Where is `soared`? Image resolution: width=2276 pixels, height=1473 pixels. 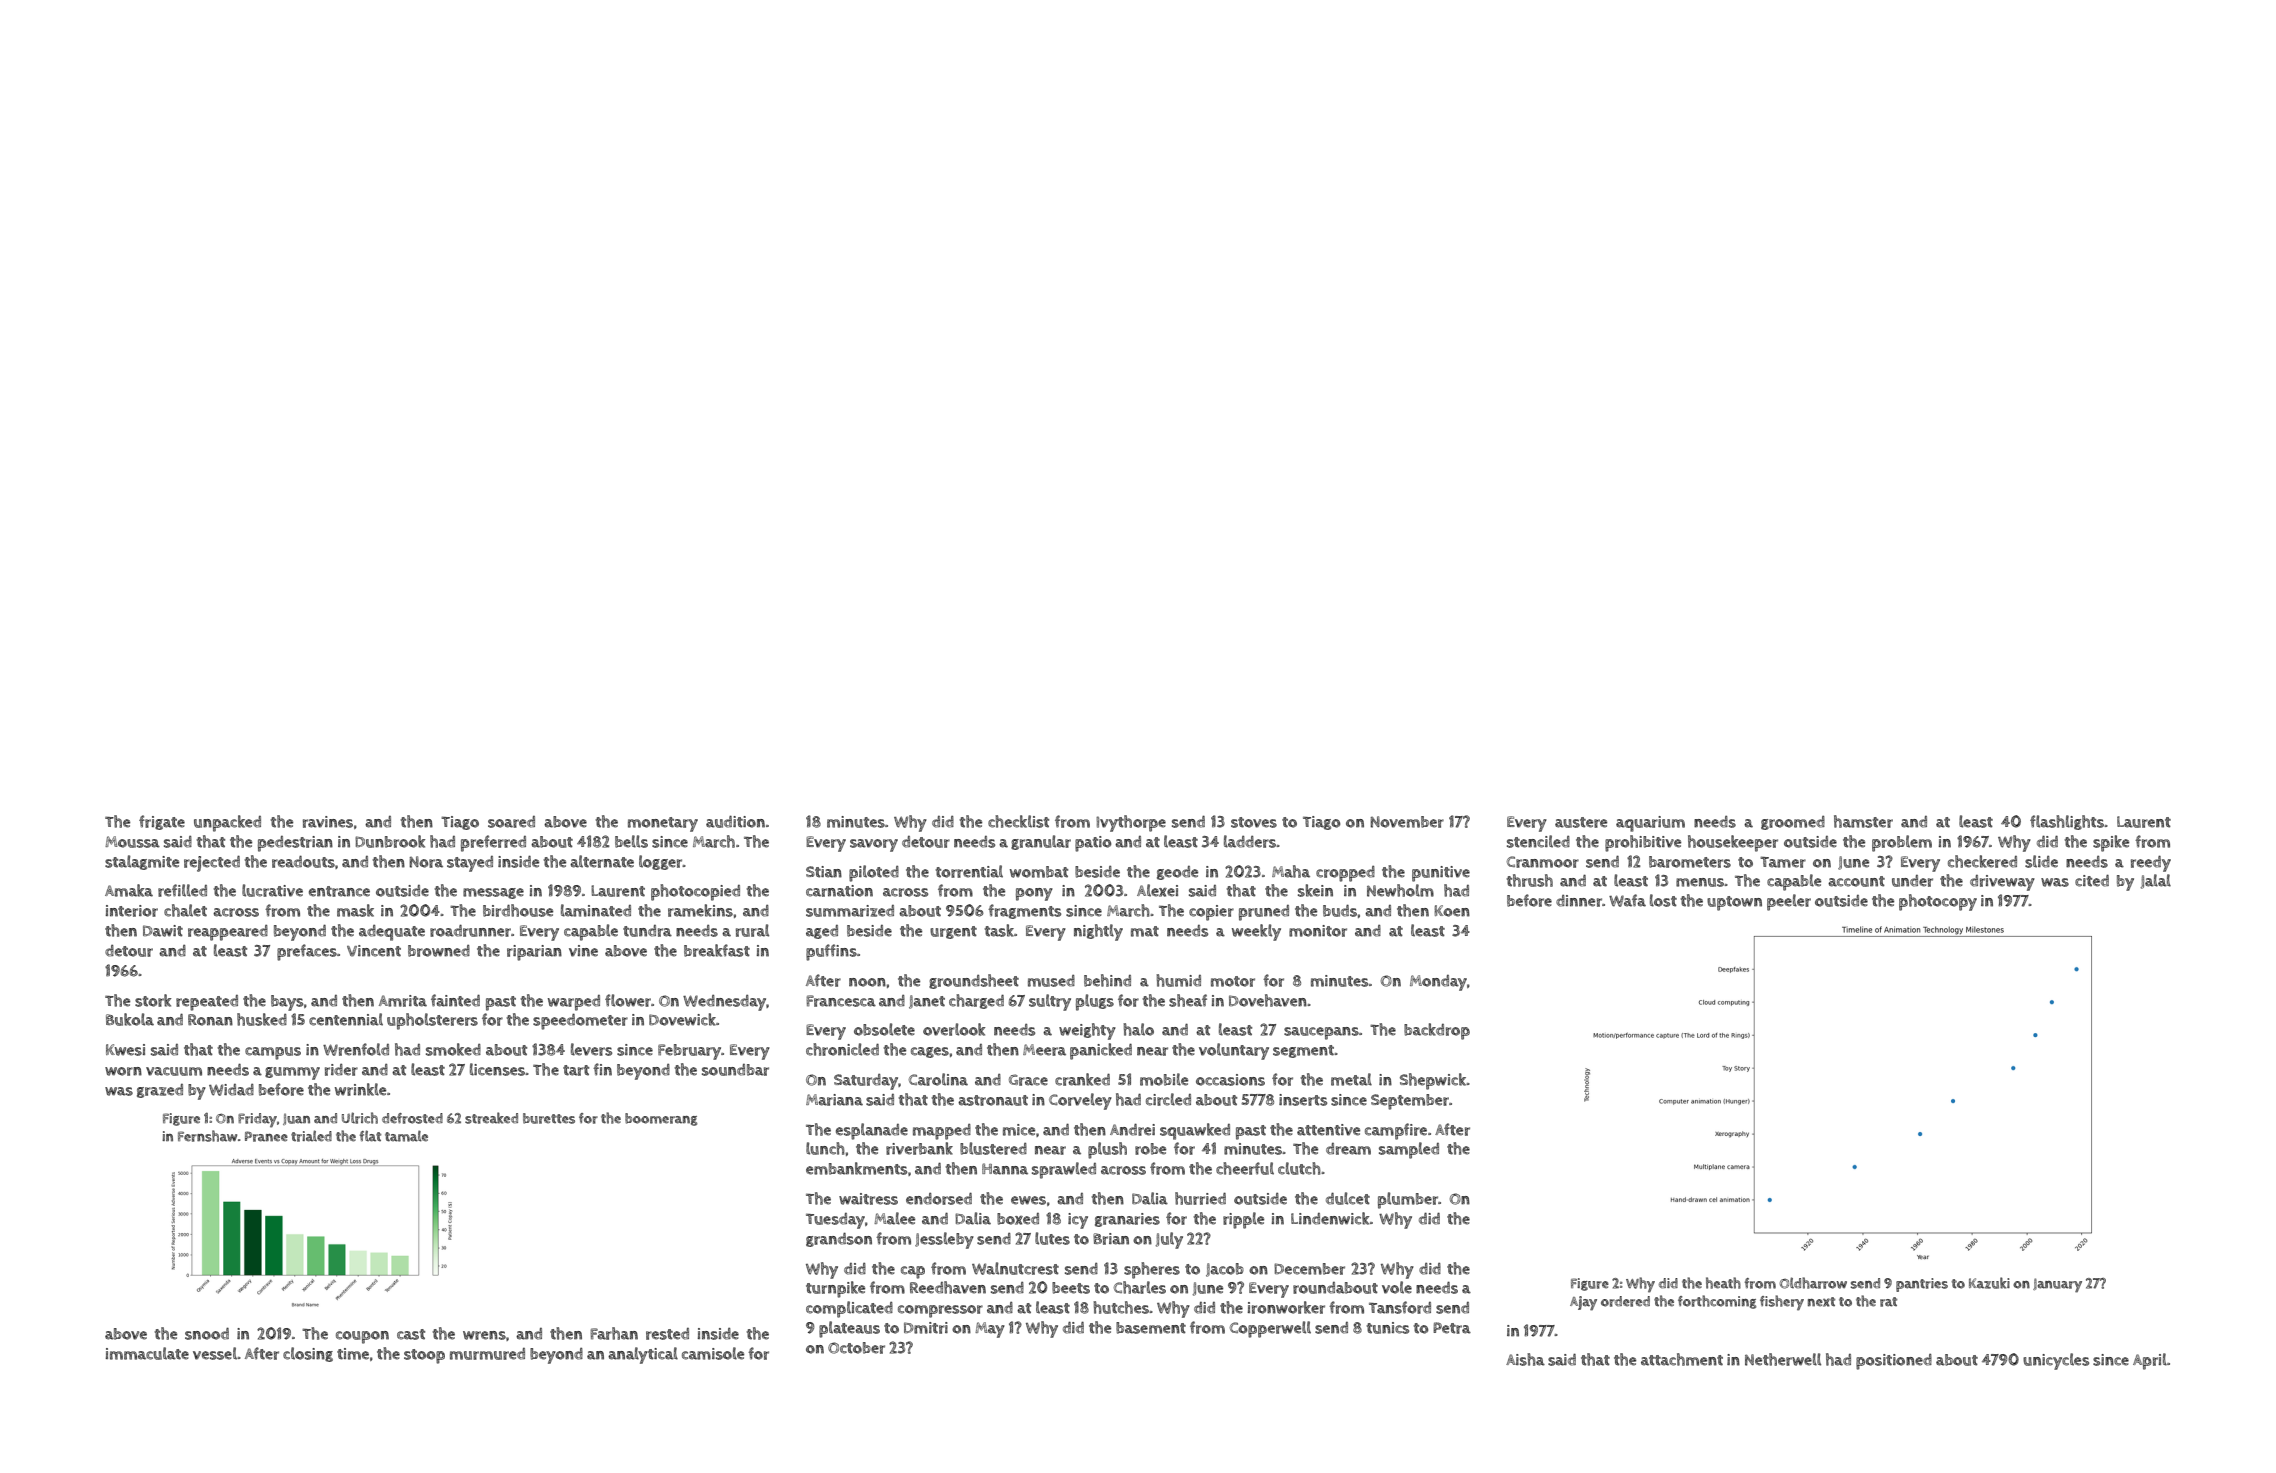
soared is located at coordinates (511, 822).
